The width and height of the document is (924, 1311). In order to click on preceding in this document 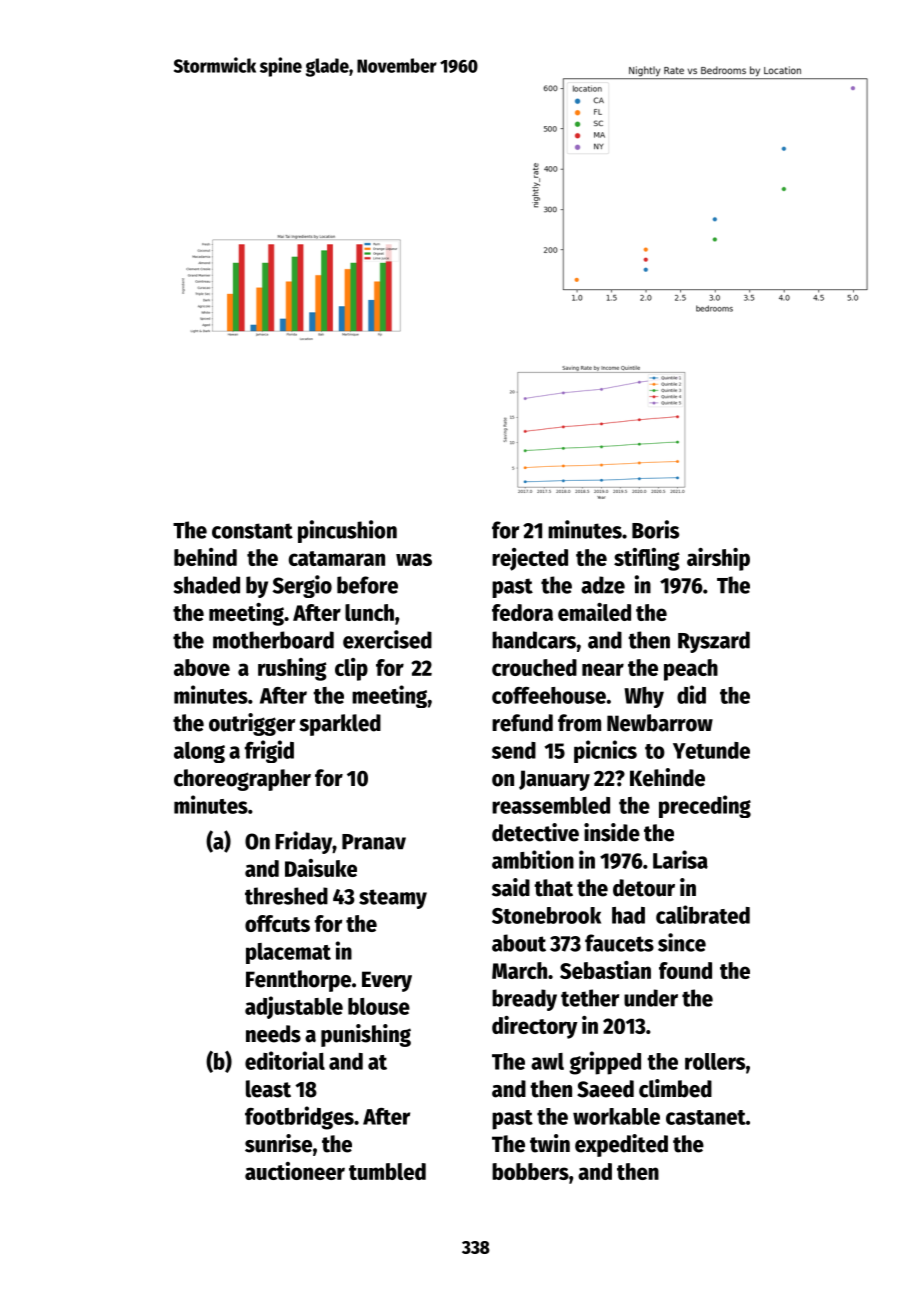, I will do `click(705, 806)`.
